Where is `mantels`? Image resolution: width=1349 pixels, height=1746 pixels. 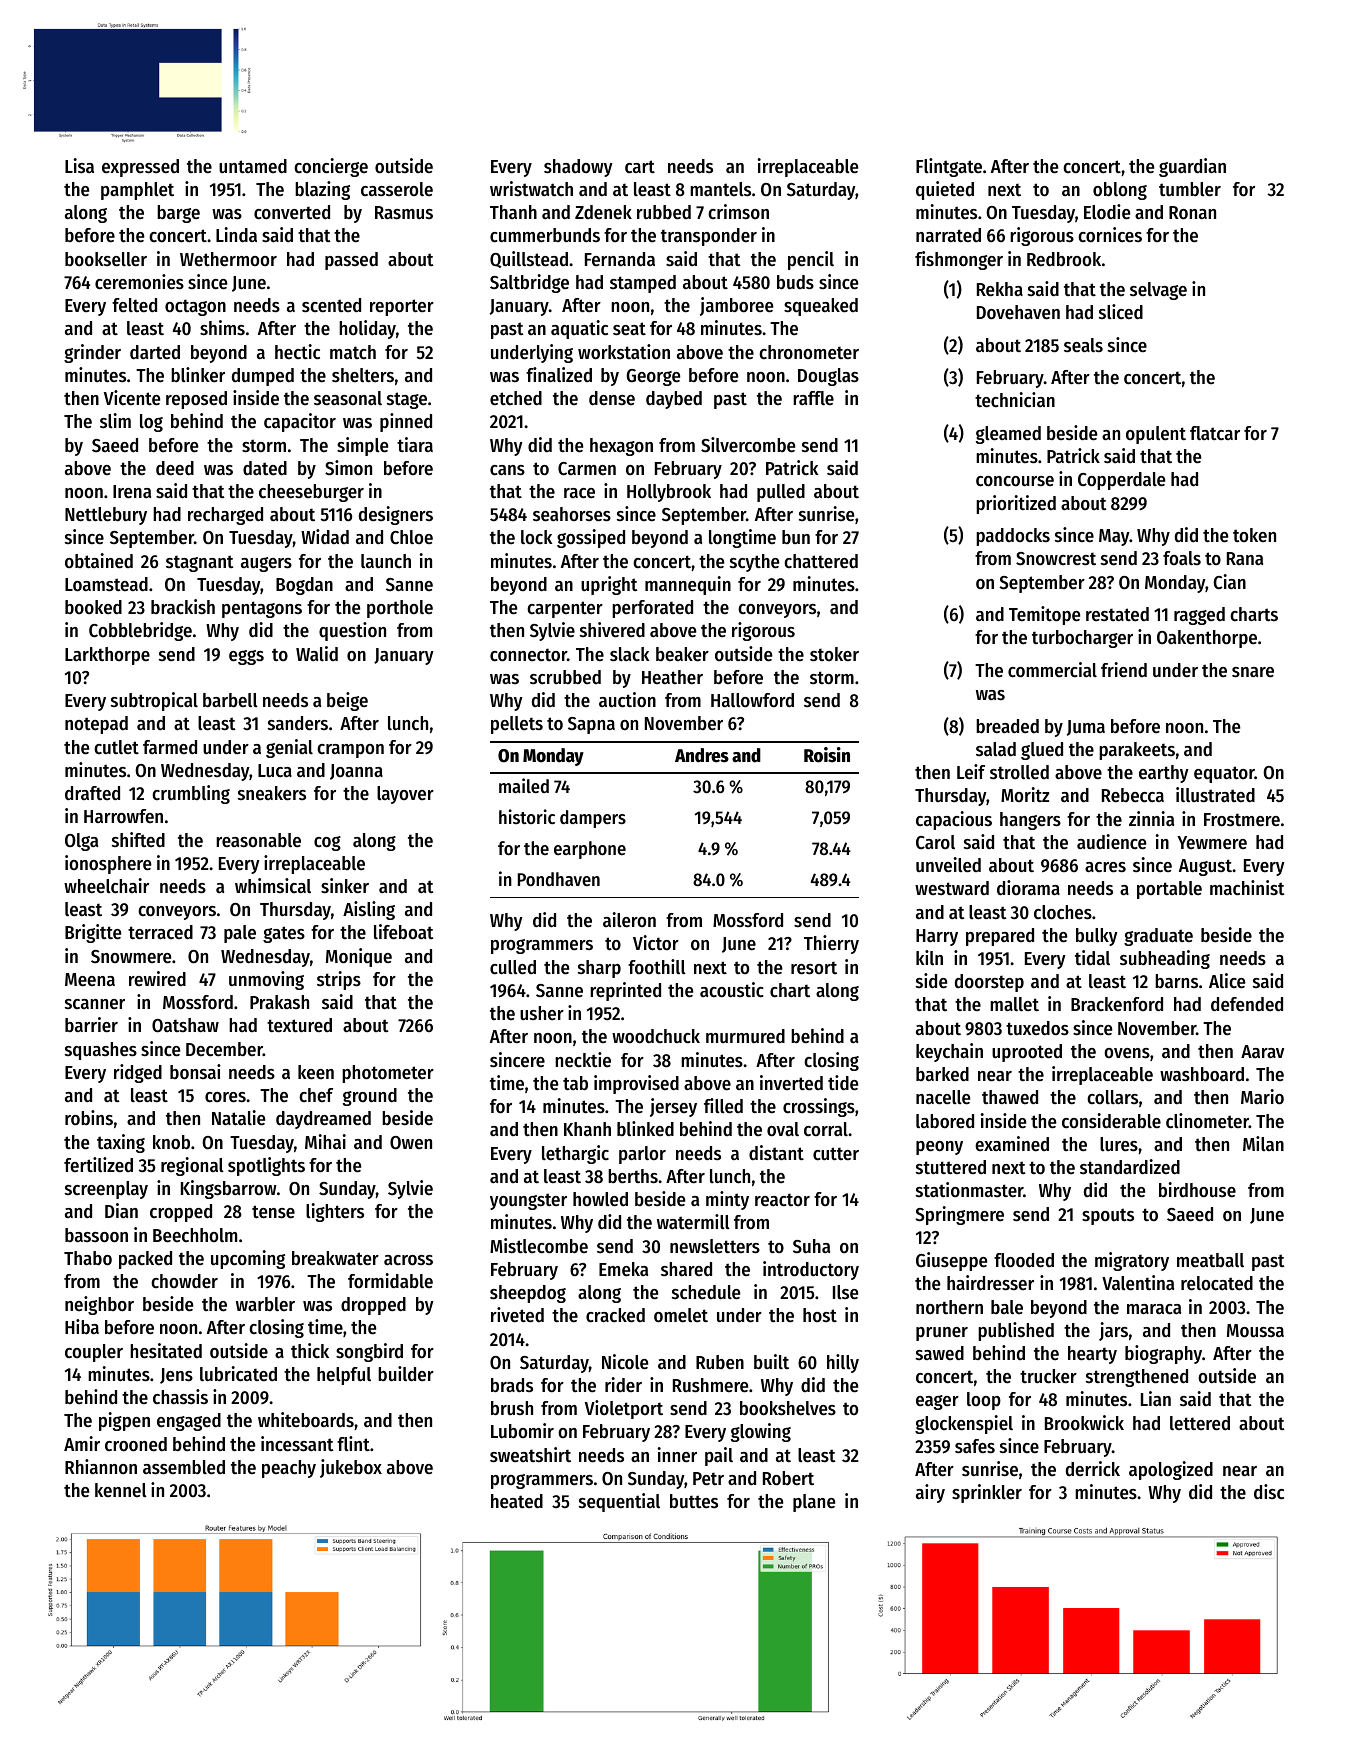
mantels is located at coordinates (720, 189).
